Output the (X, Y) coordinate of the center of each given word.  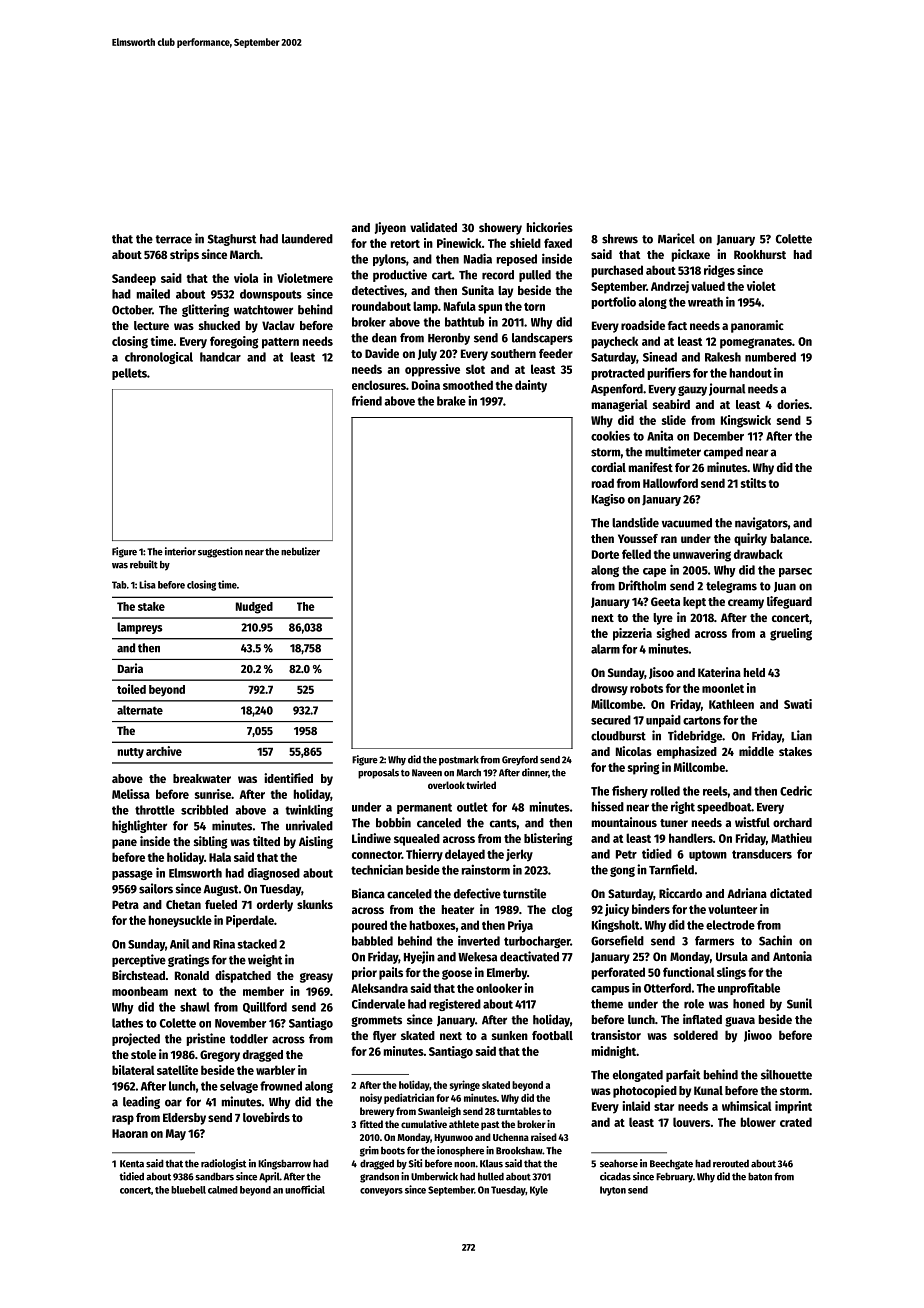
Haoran (130, 1133)
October (132, 310)
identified (288, 778)
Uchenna (511, 1137)
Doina (426, 385)
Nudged (254, 608)
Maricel (676, 238)
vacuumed (687, 523)
